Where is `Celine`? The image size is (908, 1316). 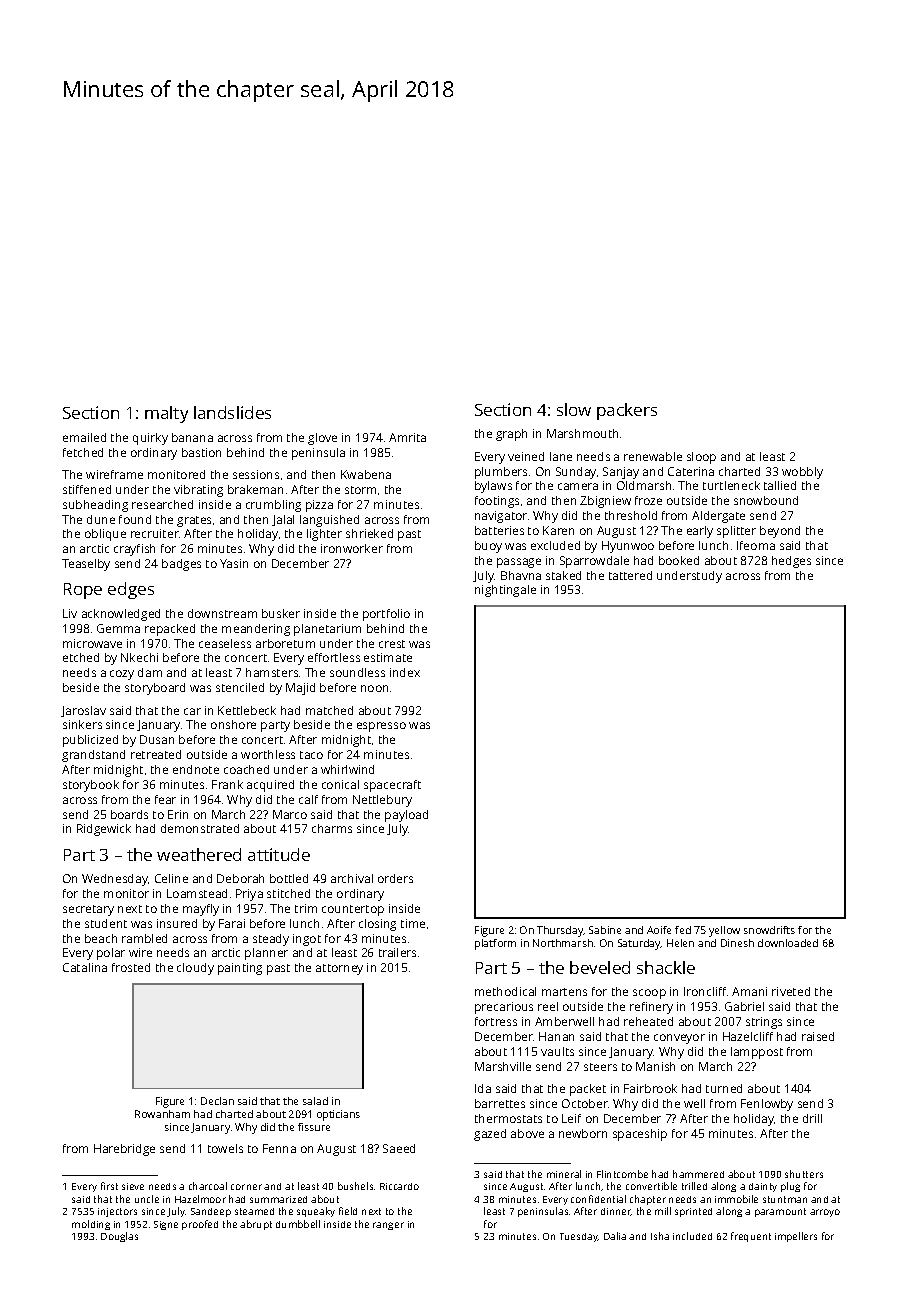
Celine is located at coordinates (171, 878).
